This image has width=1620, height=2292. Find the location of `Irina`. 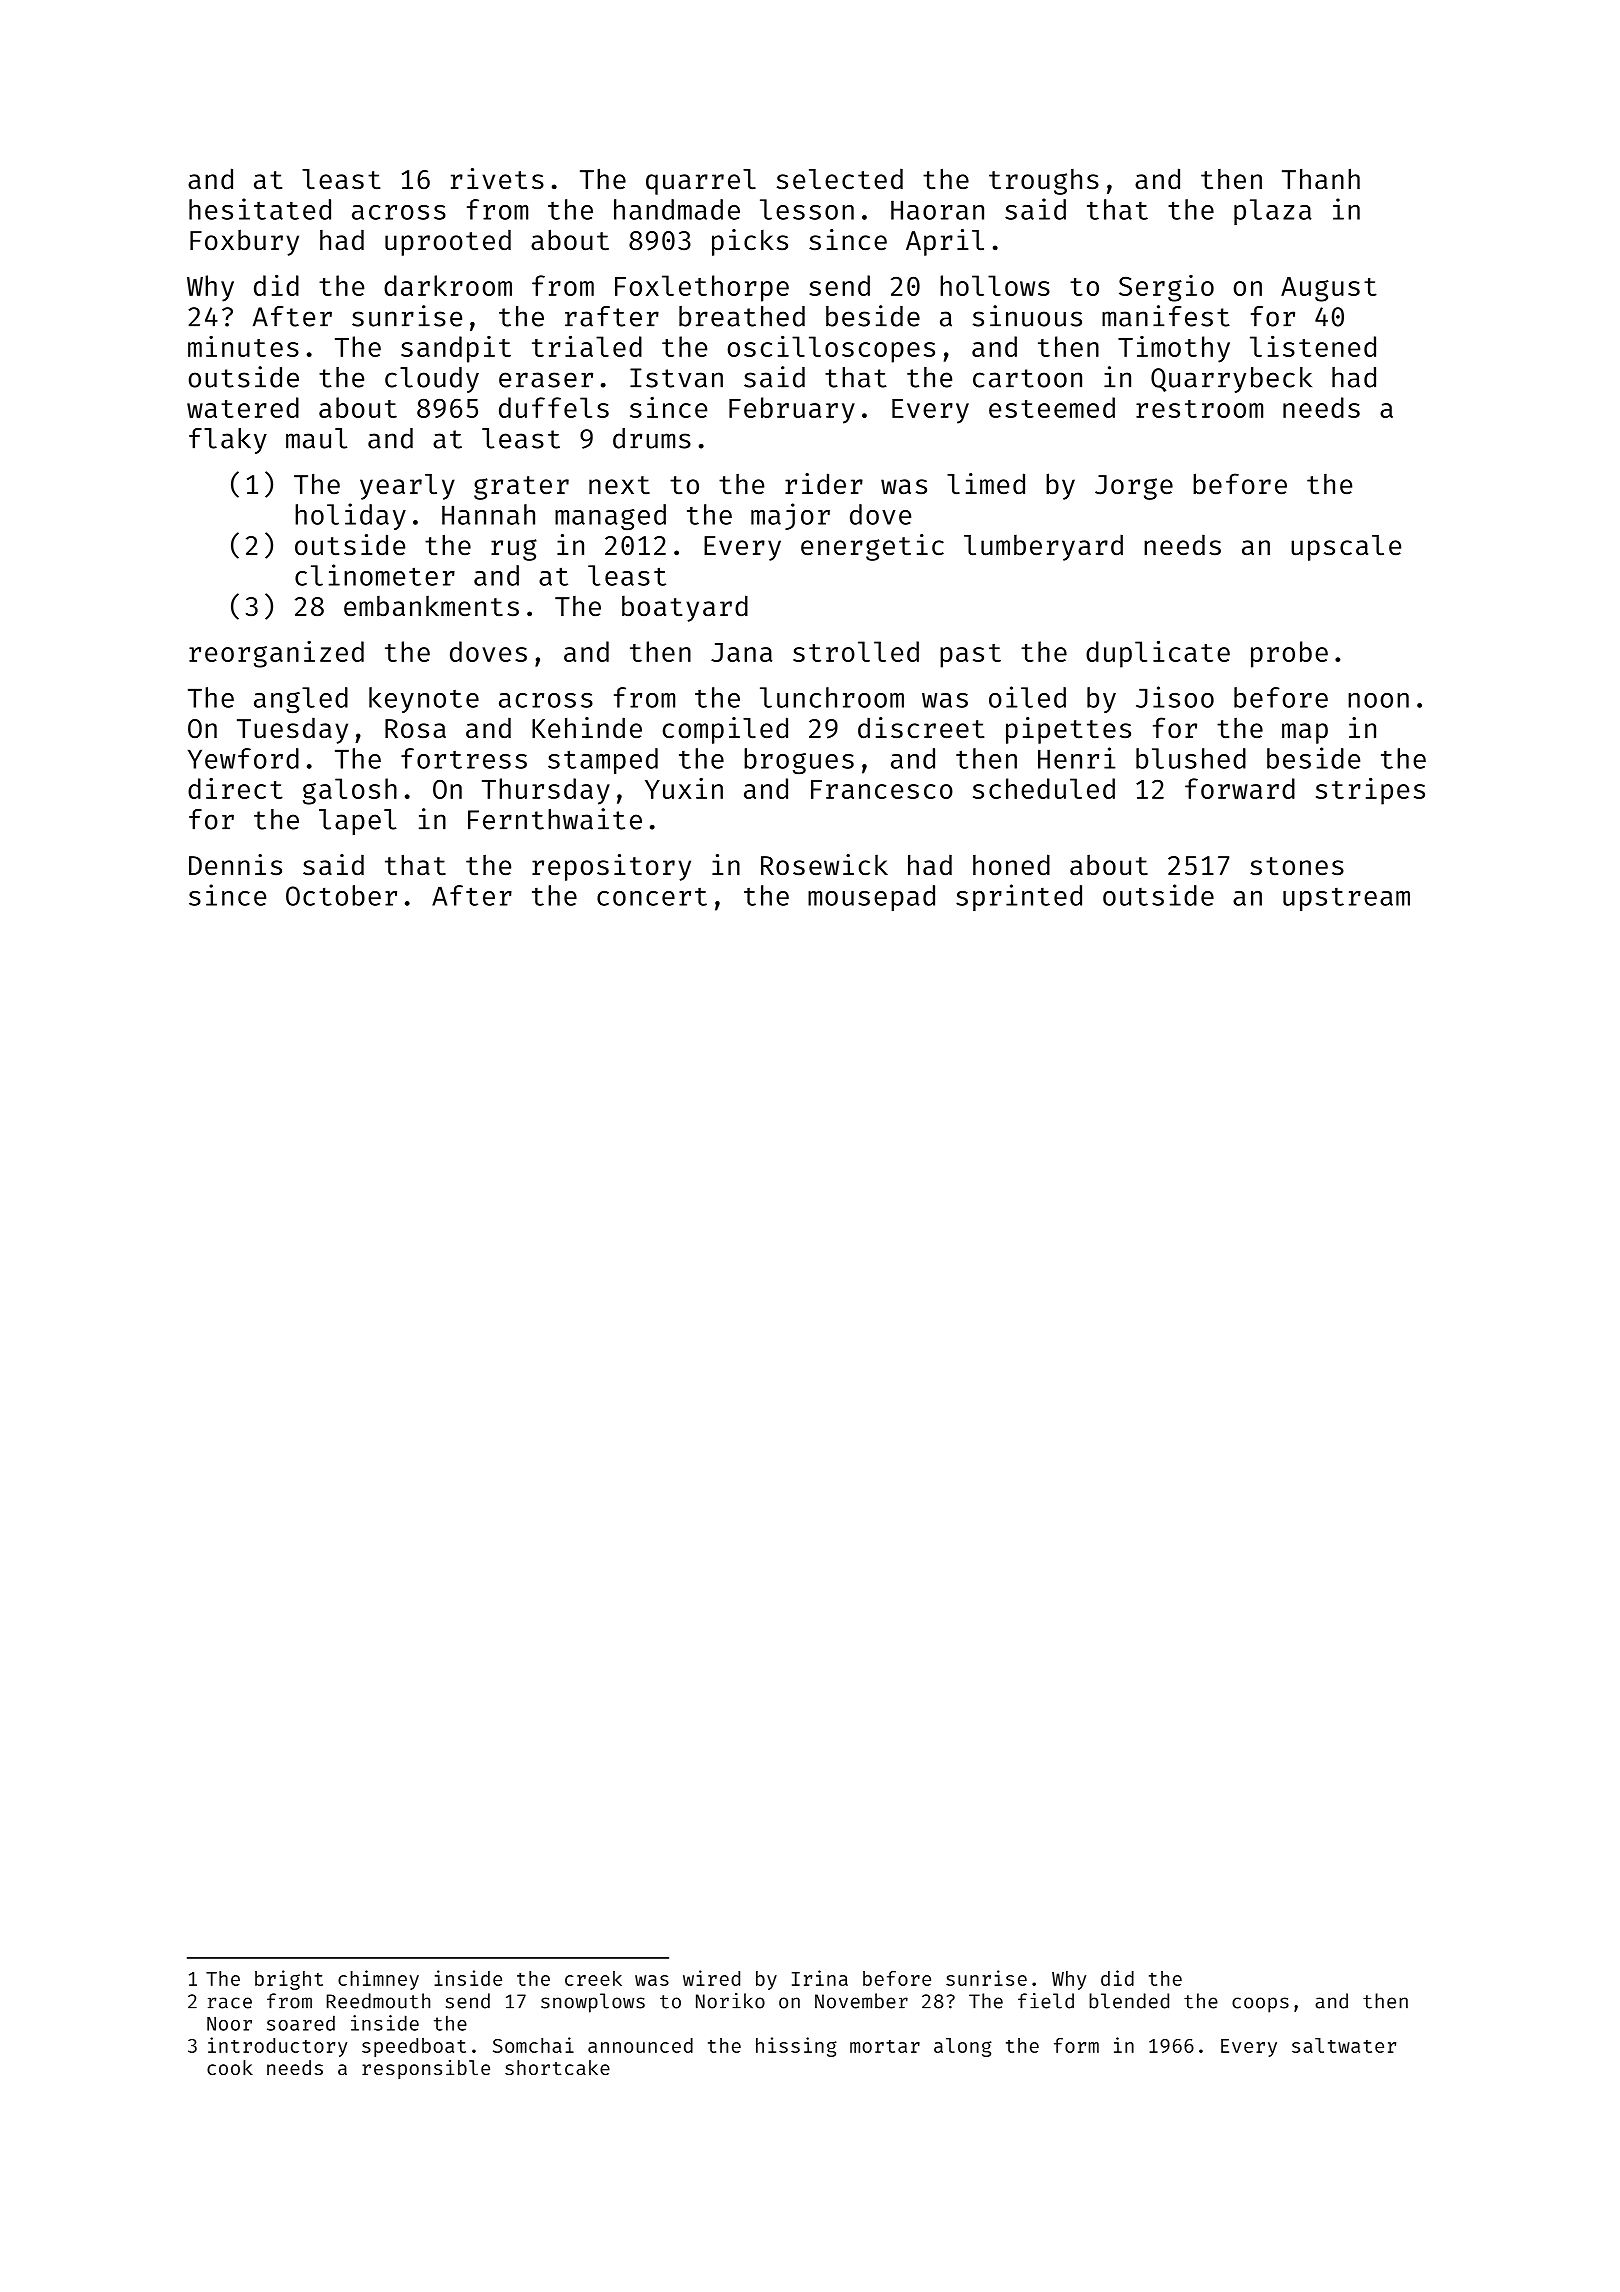

Irina is located at coordinates (820, 1978).
